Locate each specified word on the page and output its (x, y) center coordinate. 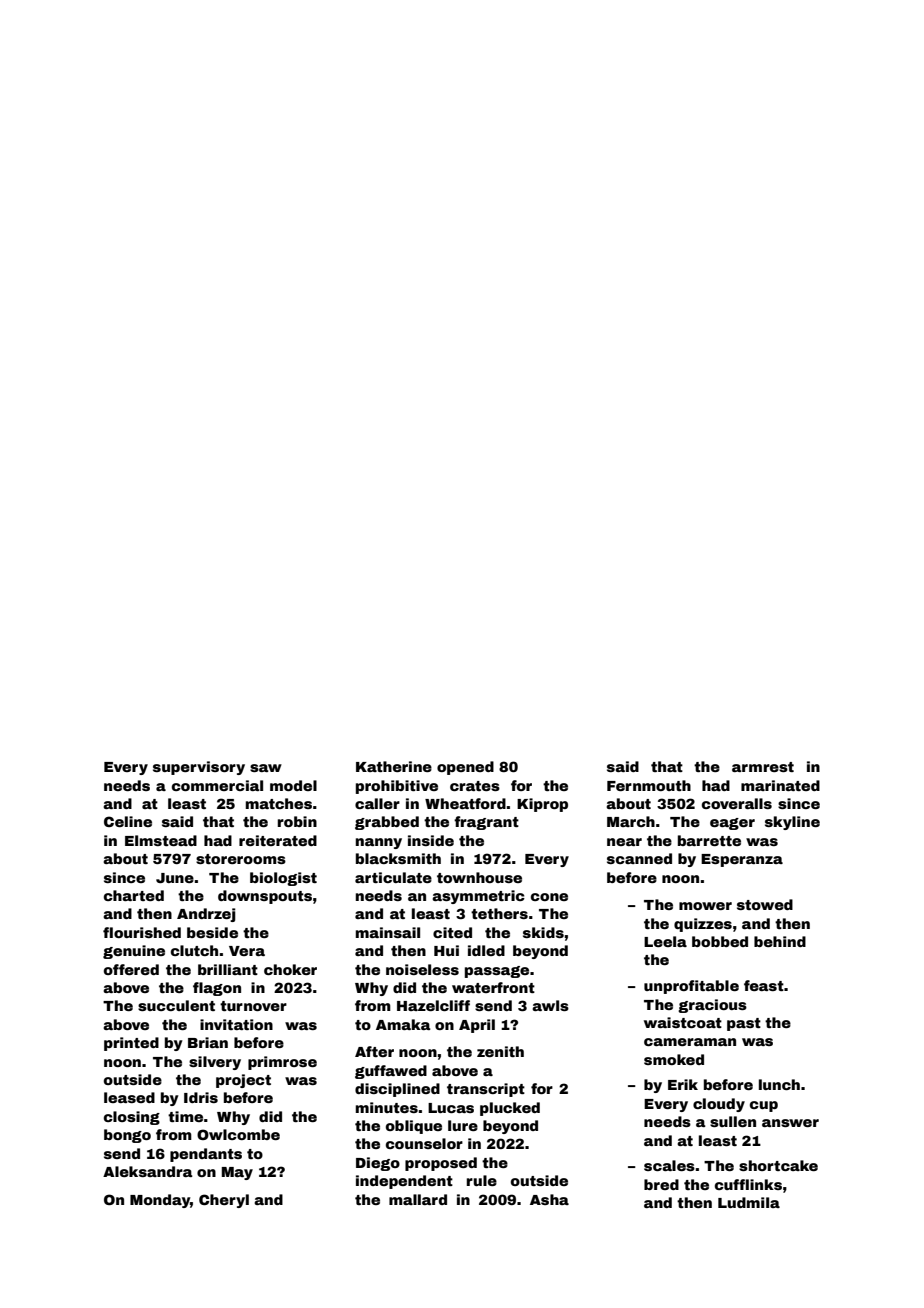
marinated (780, 785)
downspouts (265, 897)
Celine (128, 821)
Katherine (394, 766)
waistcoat (683, 1022)
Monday (160, 1201)
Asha (549, 1199)
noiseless (422, 969)
